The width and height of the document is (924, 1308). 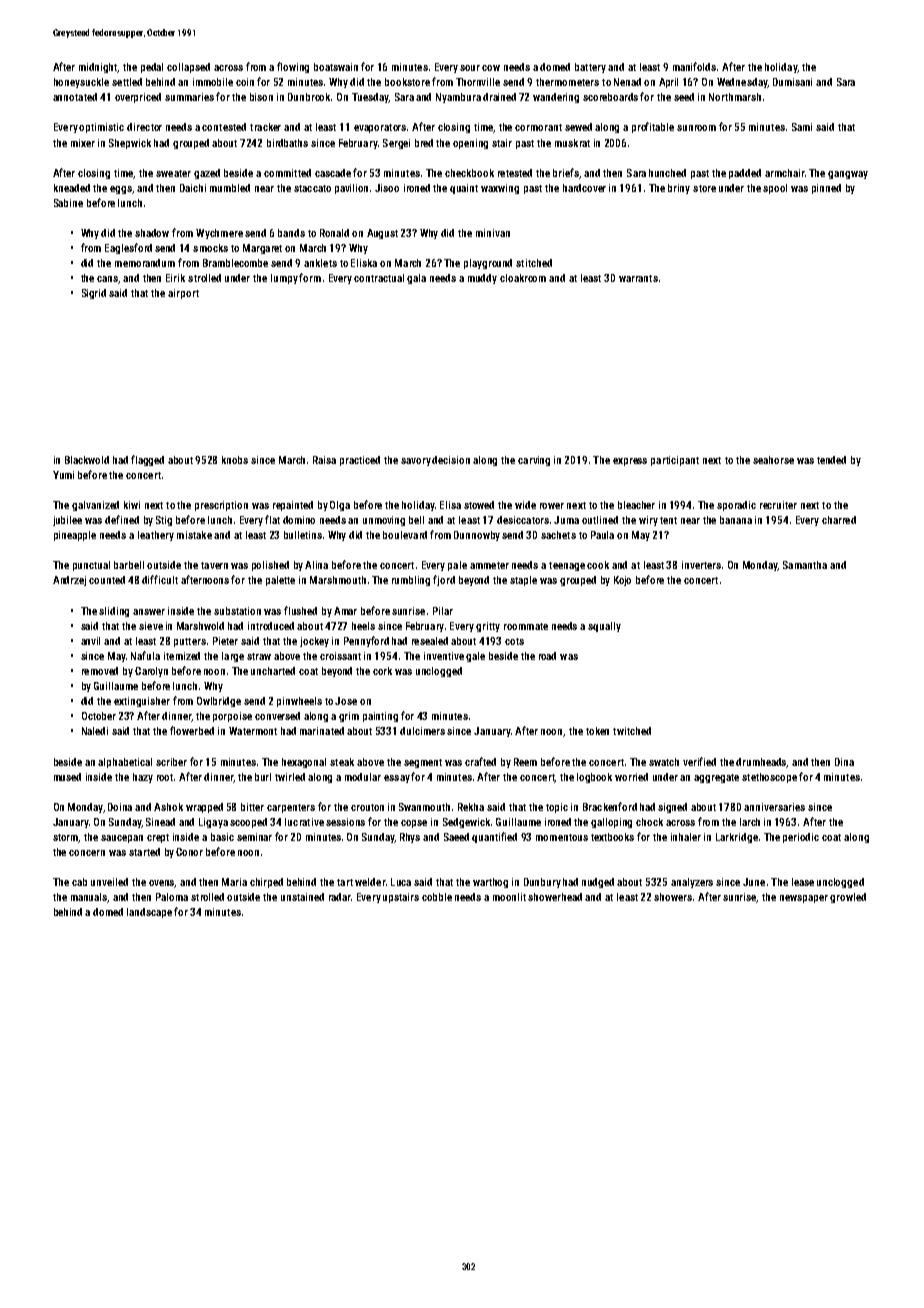 I want to click on Samantha, so click(x=805, y=565).
